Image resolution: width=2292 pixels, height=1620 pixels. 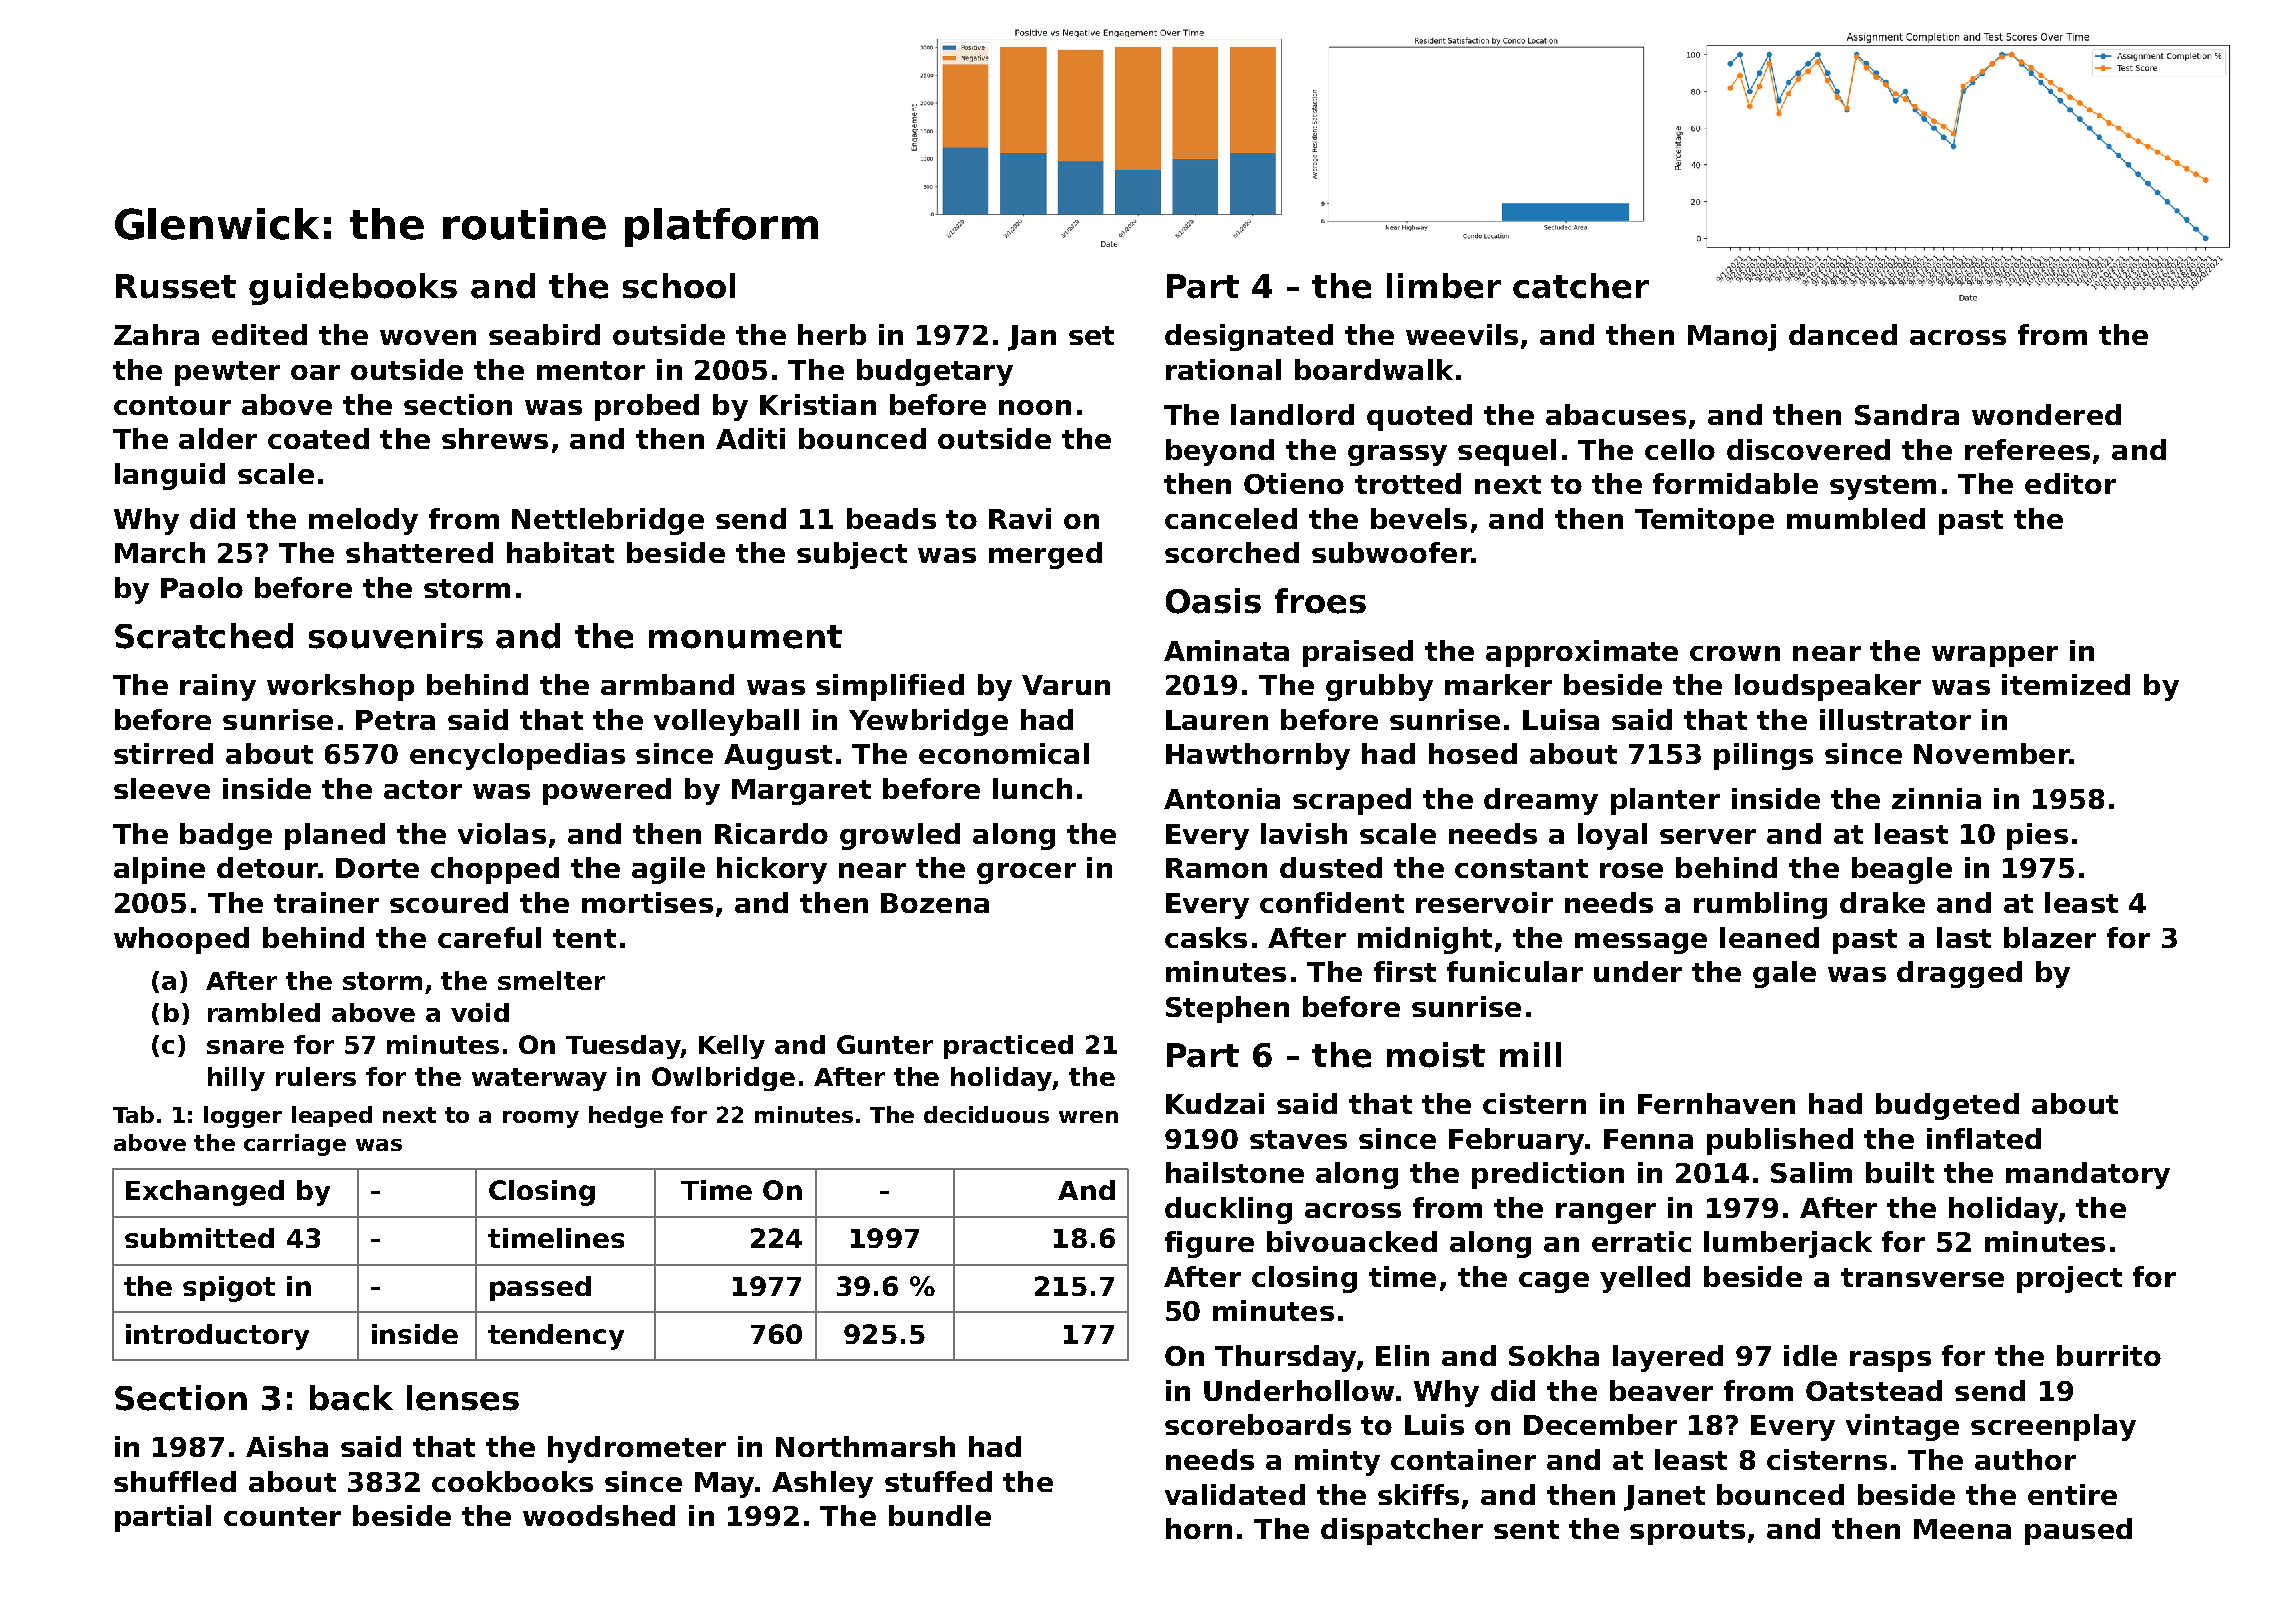 I want to click on Paolo, so click(x=202, y=587).
